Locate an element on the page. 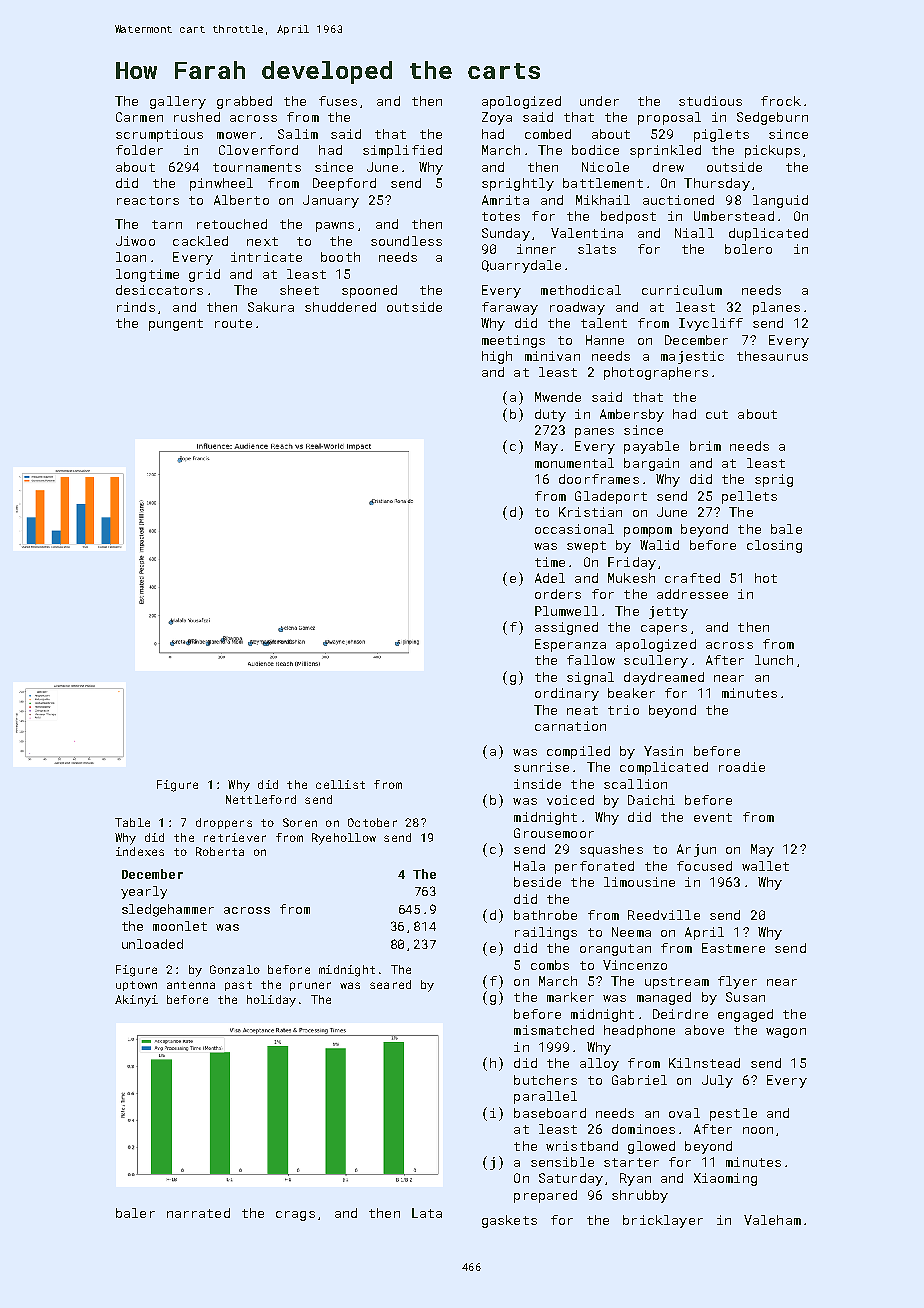 The image size is (924, 1308). studious is located at coordinates (710, 101).
